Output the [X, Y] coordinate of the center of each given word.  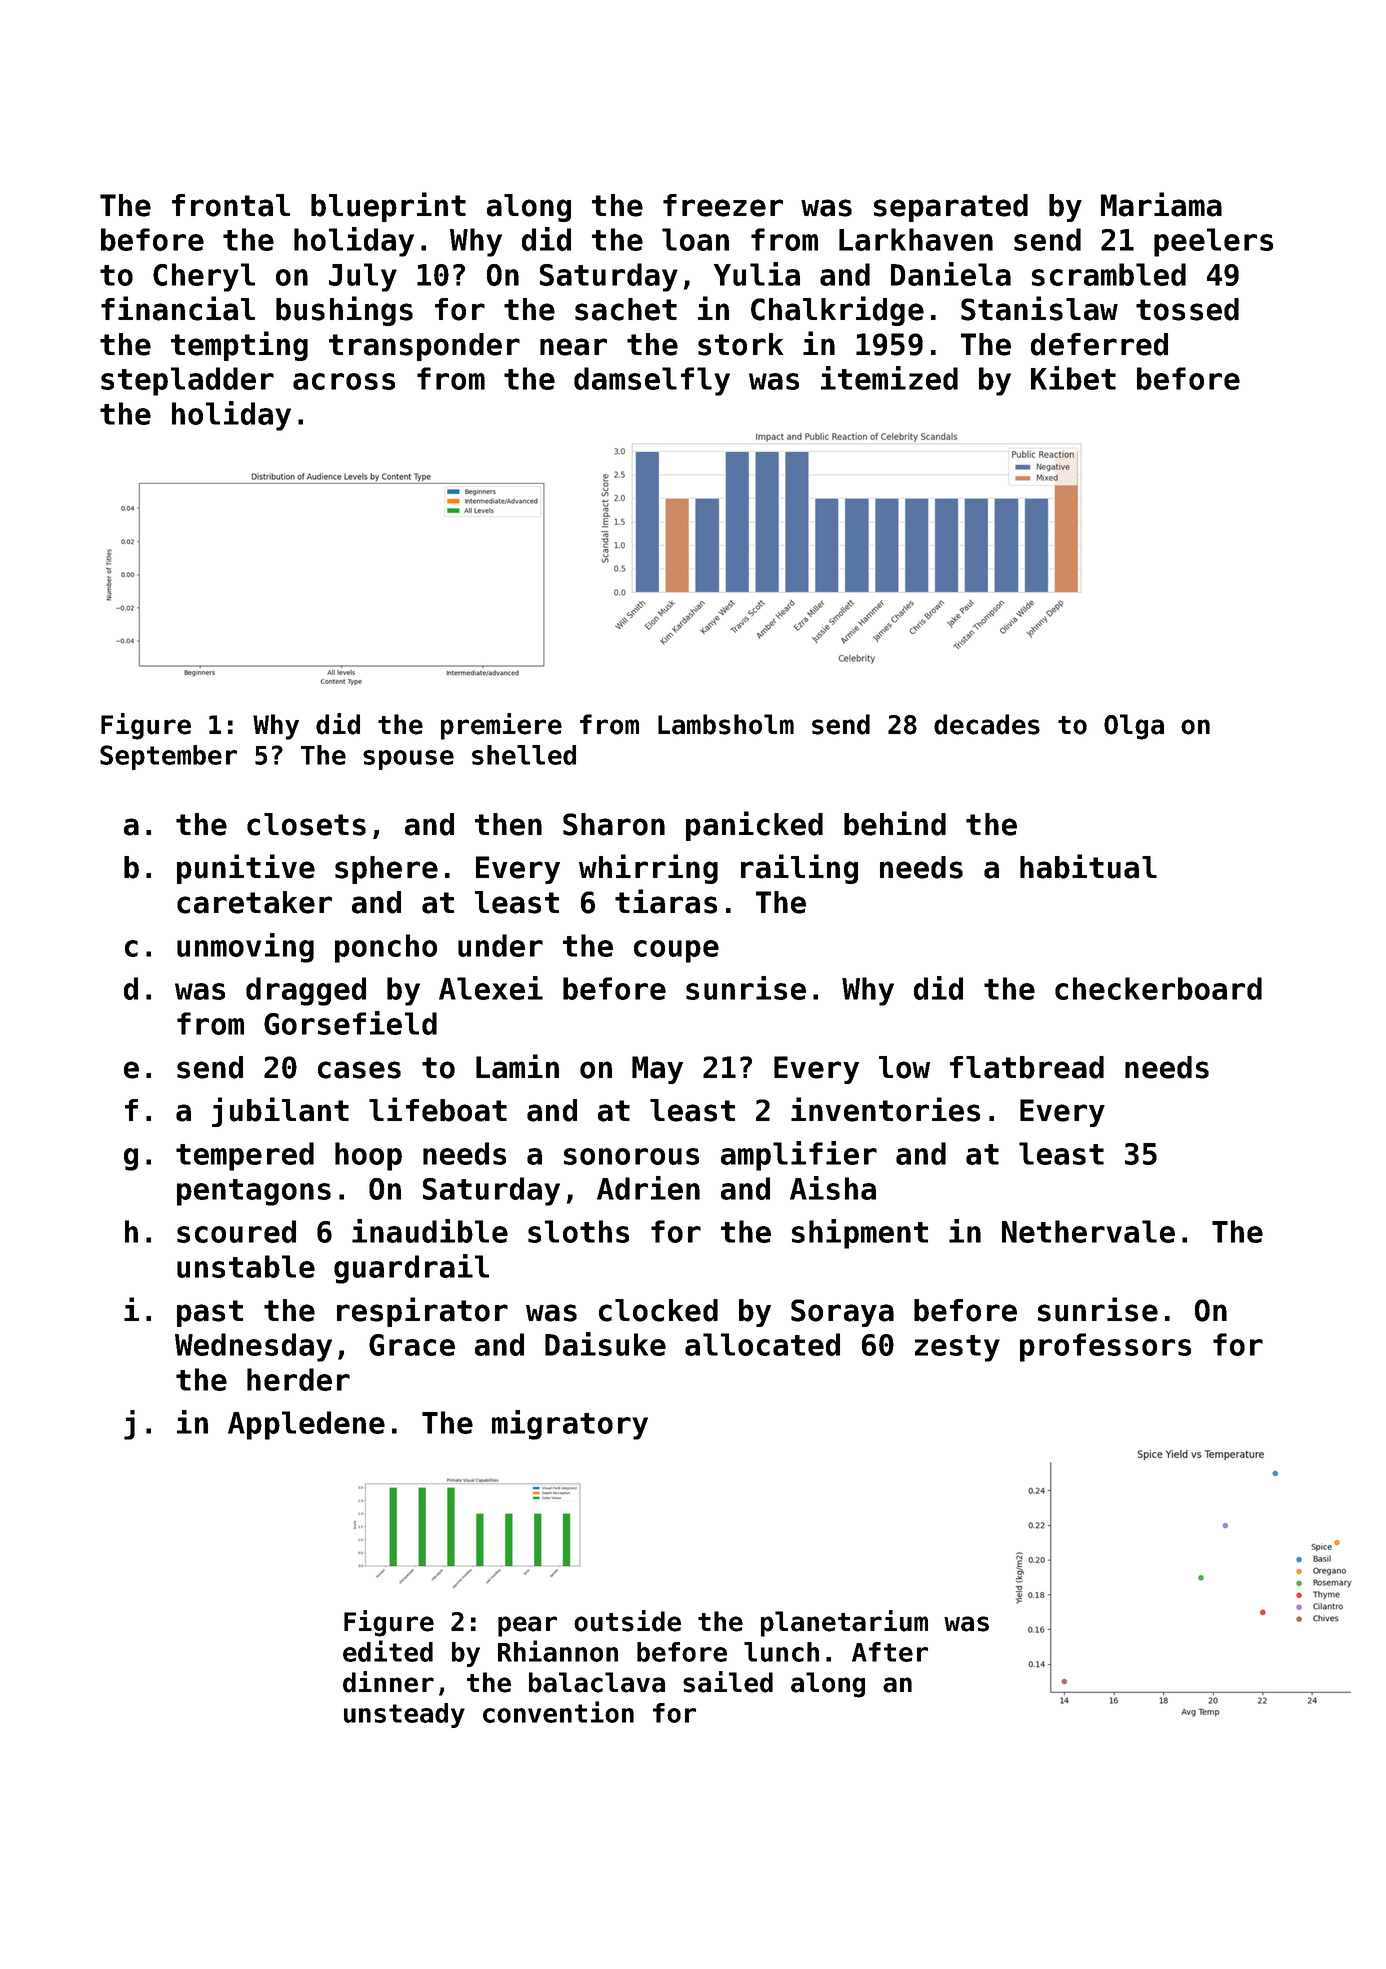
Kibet [1073, 378]
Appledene [306, 1425]
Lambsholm [726, 724]
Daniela [951, 274]
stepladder [187, 381]
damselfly [652, 381]
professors [1105, 1347]
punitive [246, 869]
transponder [424, 347]
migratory [570, 1425]
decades [987, 724]
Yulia [756, 274]
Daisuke [605, 1344]
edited [388, 1651]
